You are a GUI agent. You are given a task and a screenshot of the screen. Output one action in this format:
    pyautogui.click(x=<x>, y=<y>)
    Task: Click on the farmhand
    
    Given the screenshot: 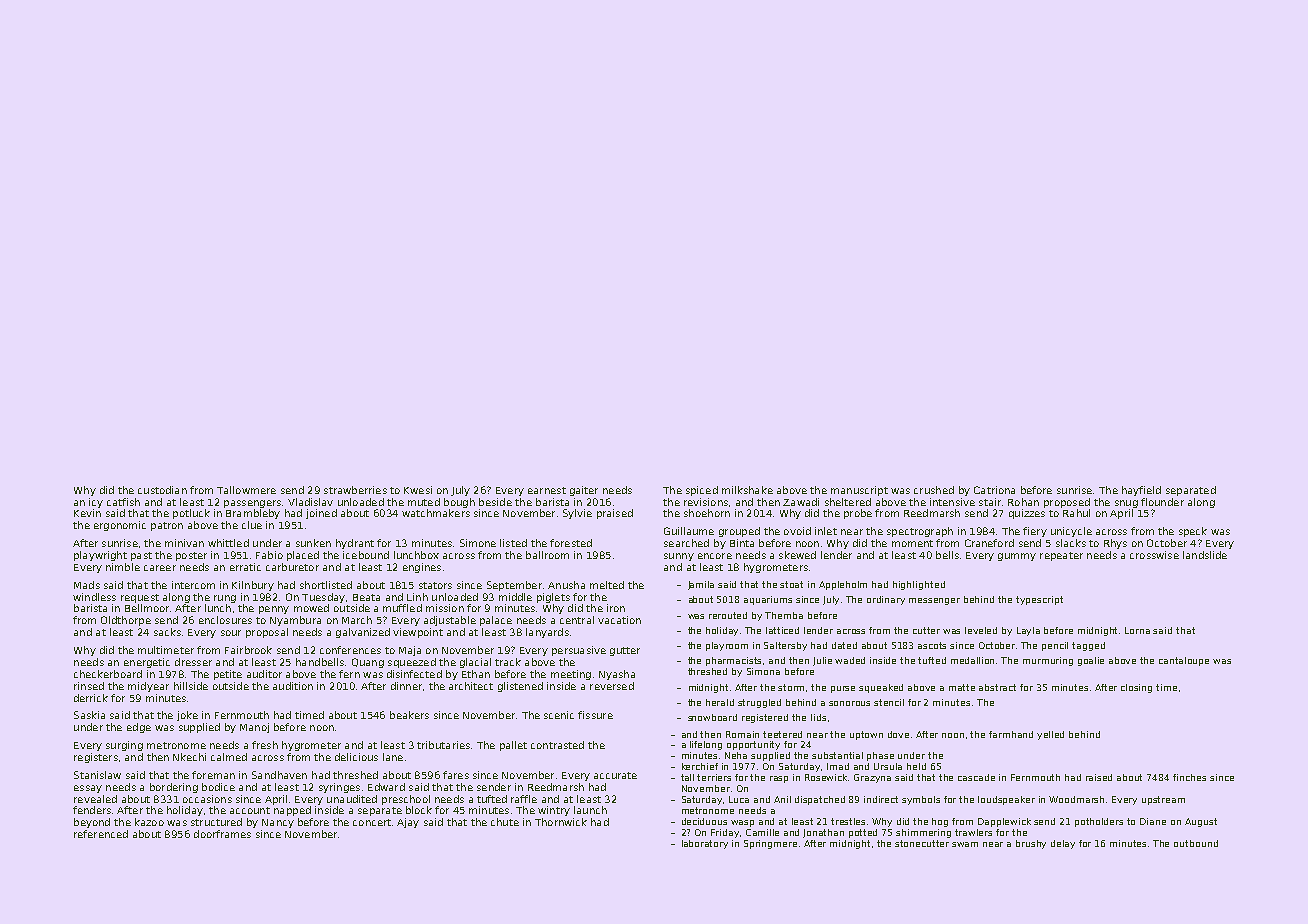 What is the action you would take?
    pyautogui.click(x=1011, y=734)
